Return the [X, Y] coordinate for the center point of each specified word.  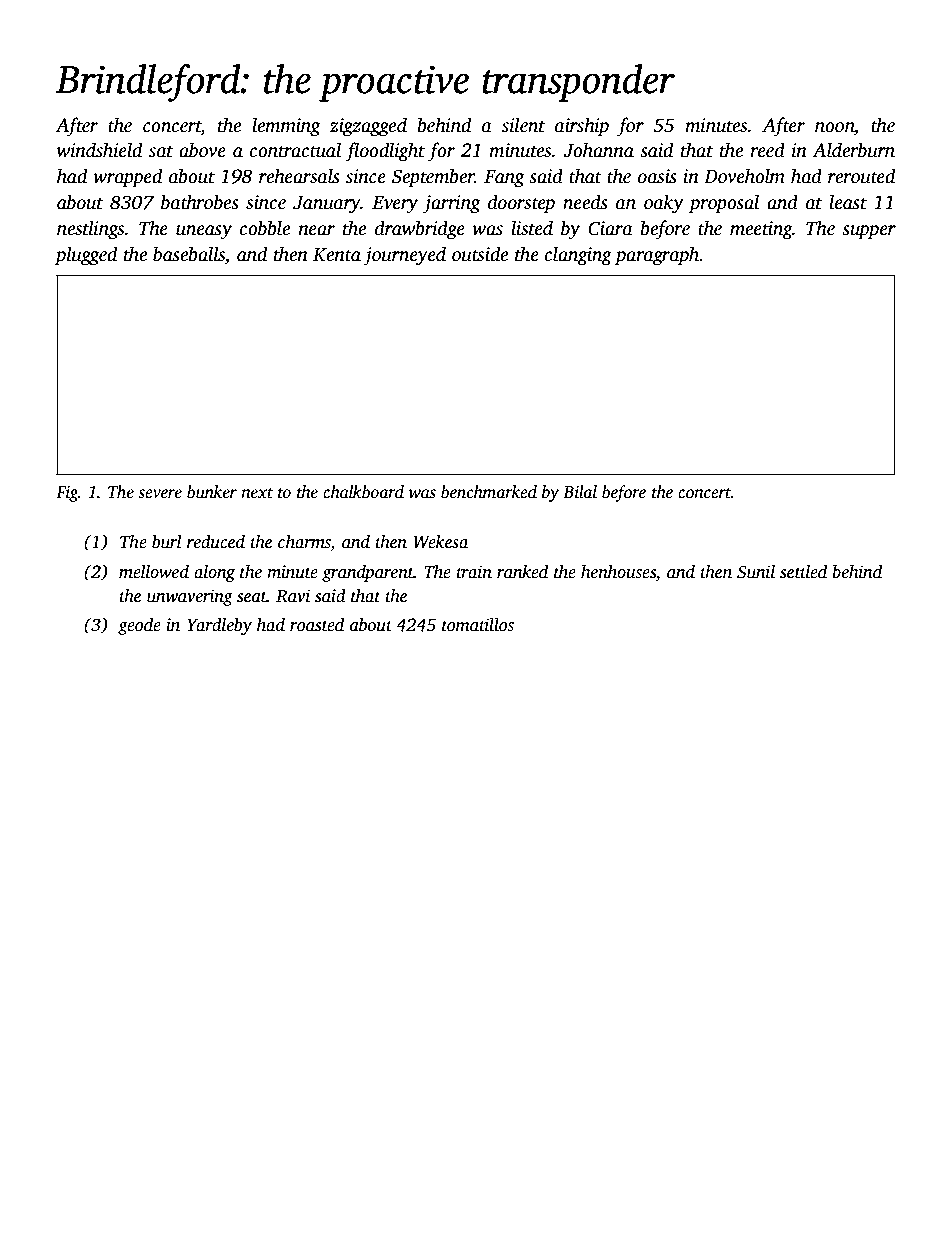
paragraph [657, 256]
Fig [67, 494]
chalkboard [363, 492]
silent [523, 125]
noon [834, 127]
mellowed [154, 571]
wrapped [127, 178]
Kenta [337, 255]
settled [803, 571]
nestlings [90, 230]
